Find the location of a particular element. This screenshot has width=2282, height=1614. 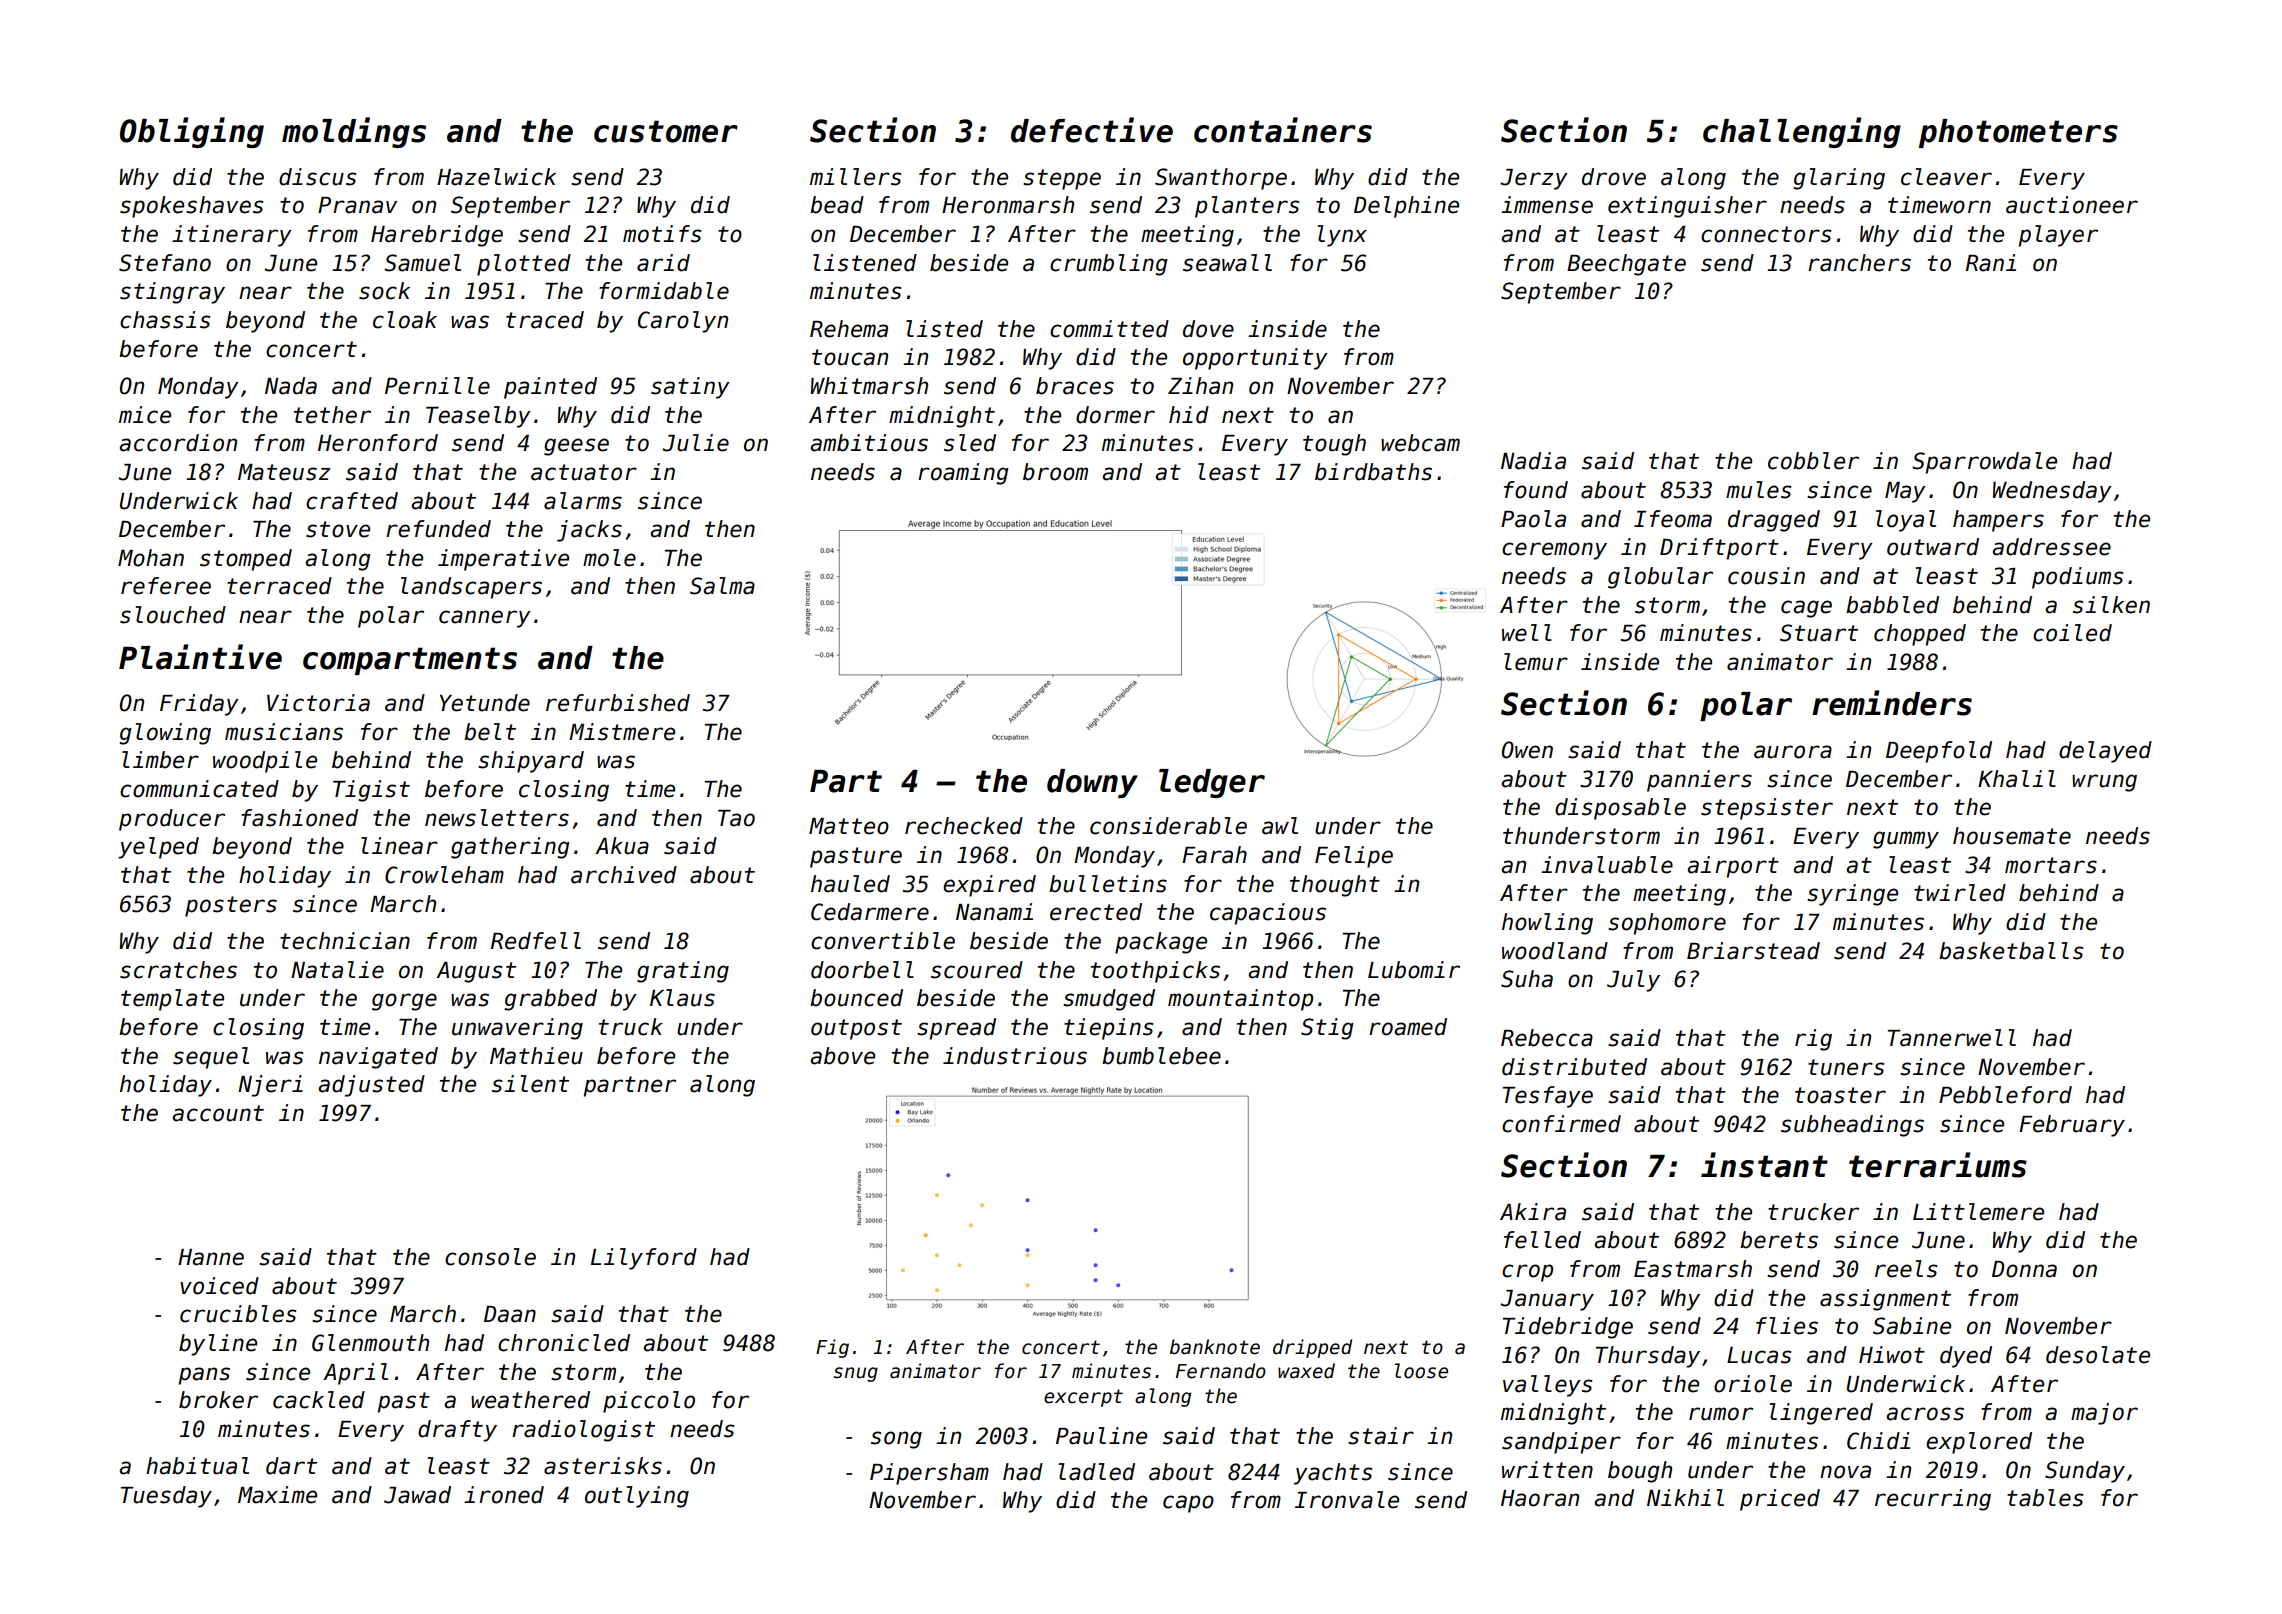

snug is located at coordinates (856, 1374).
